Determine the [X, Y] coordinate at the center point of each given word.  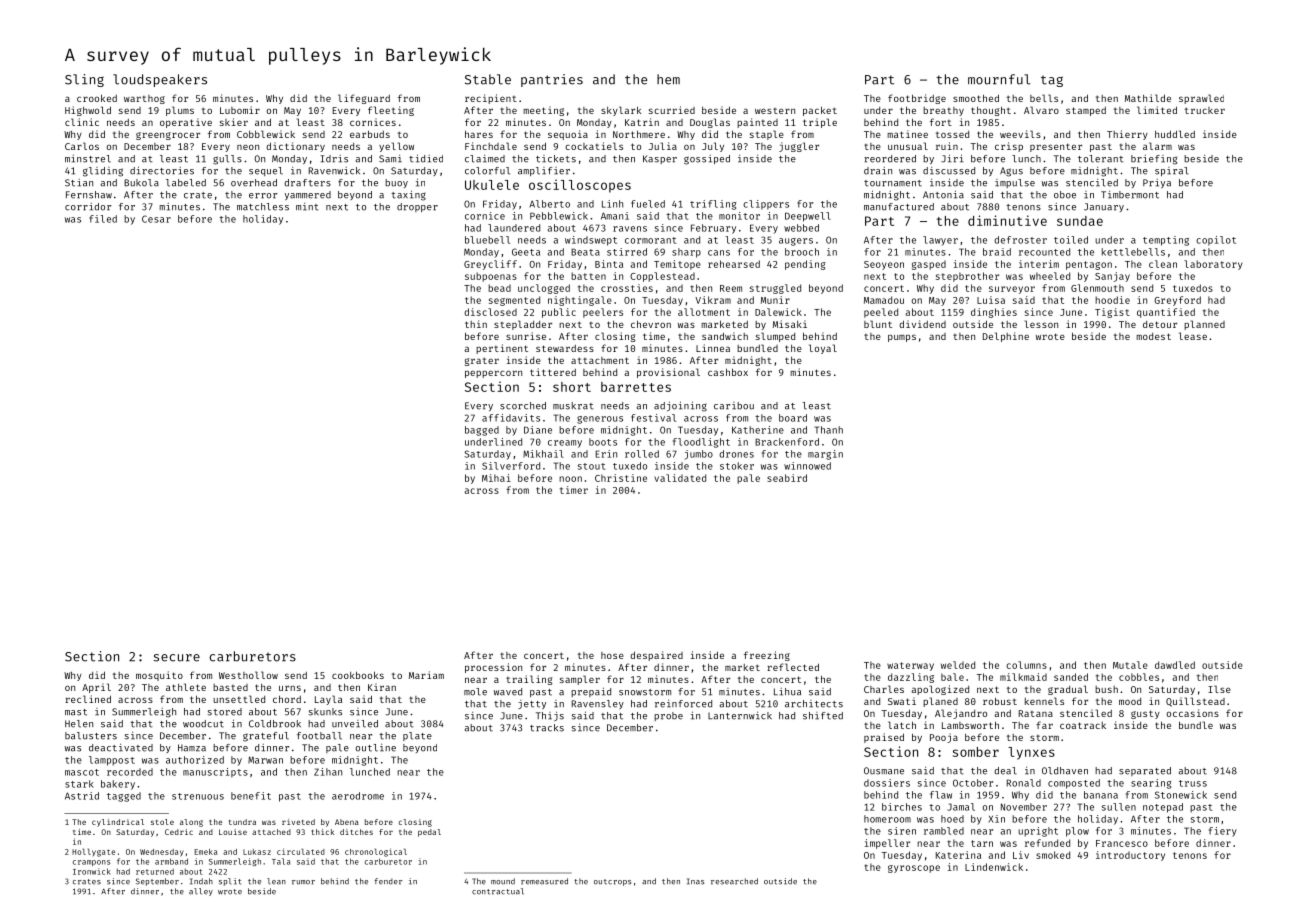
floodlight [701, 443]
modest [1153, 336]
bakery [118, 785]
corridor [88, 207]
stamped [1086, 111]
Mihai [496, 478]
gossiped [707, 160]
